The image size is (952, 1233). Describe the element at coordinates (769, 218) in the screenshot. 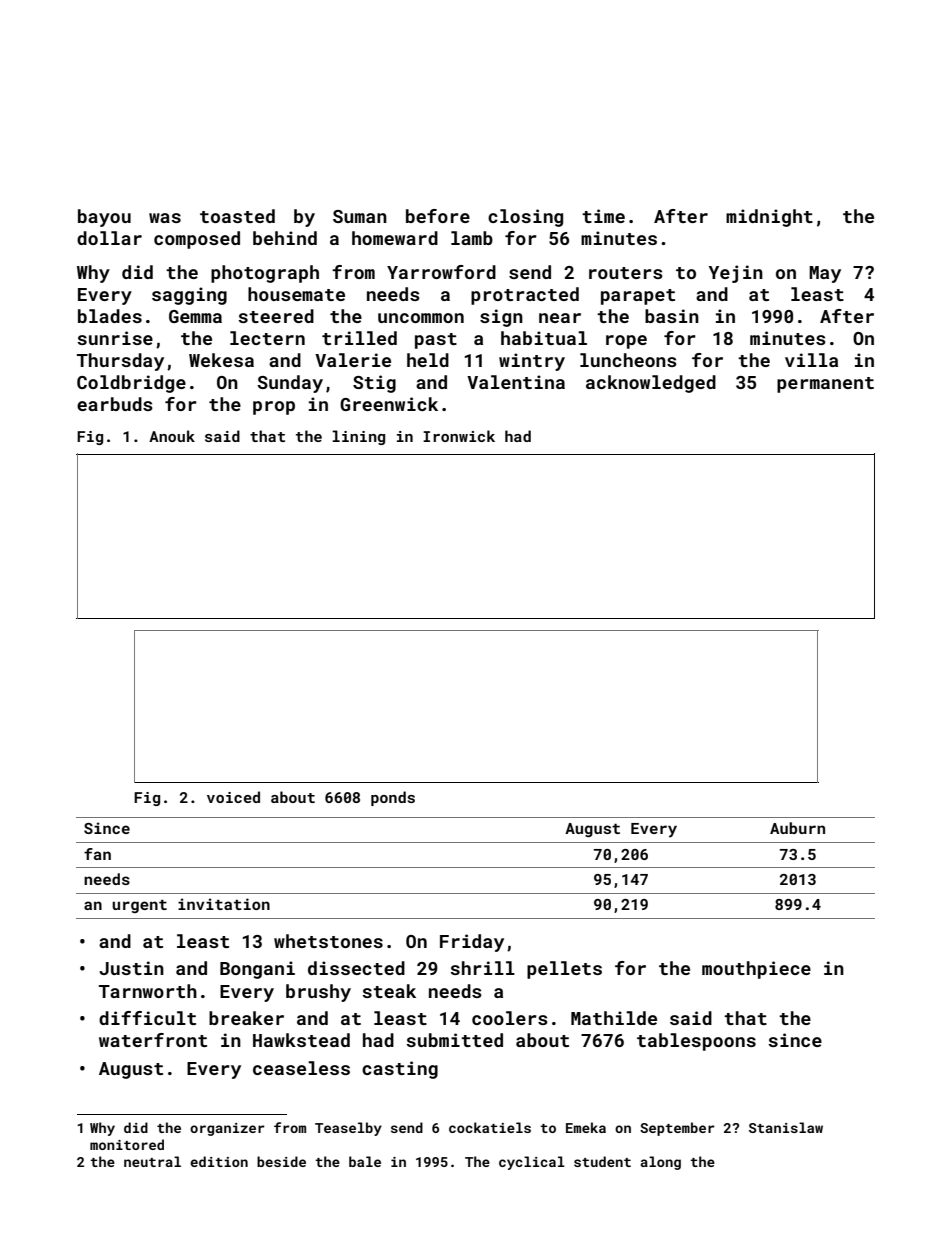

I see `midnight` at that location.
